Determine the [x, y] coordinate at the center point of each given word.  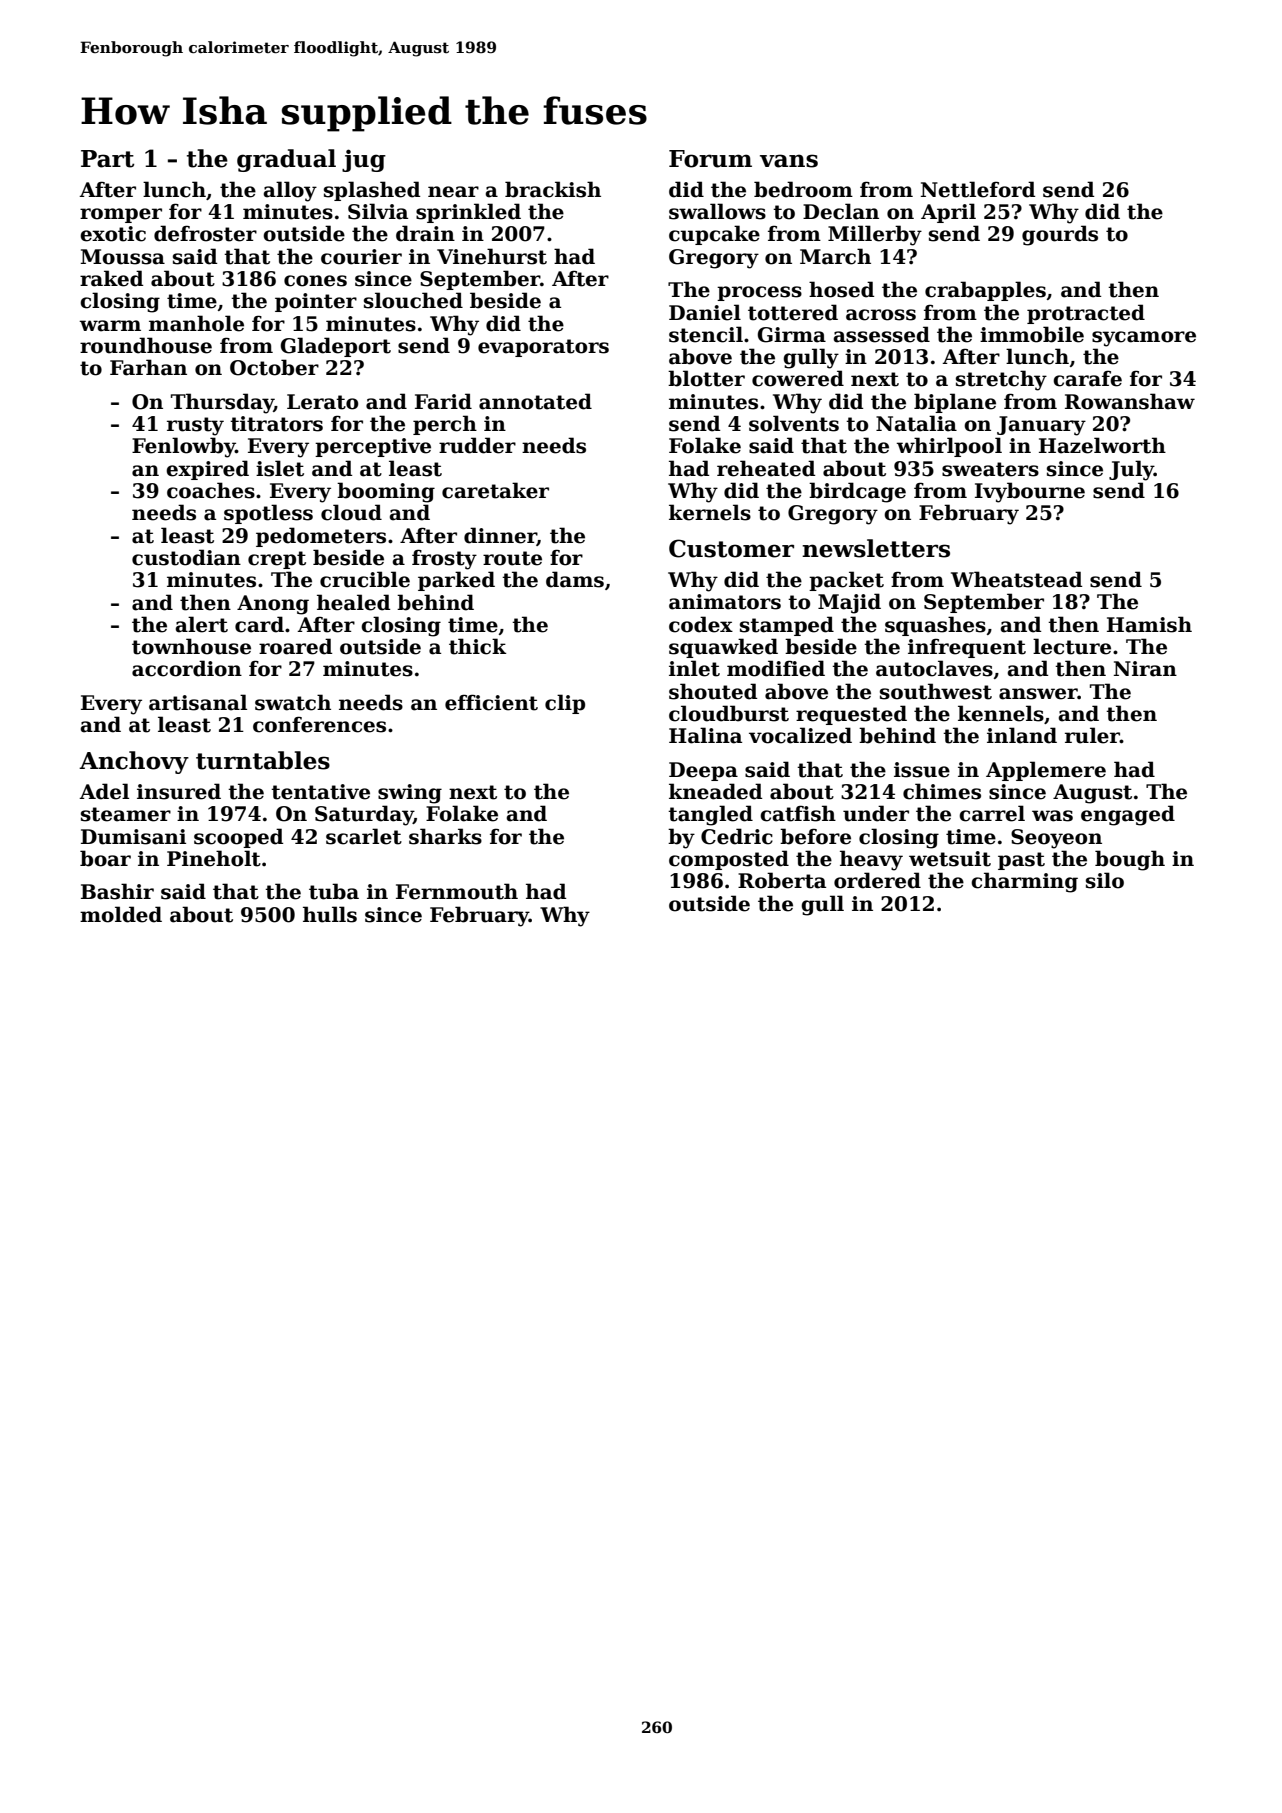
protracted [1086, 314]
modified [776, 668]
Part [107, 159]
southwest [936, 691]
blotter [706, 378]
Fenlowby [183, 447]
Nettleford [978, 189]
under [876, 813]
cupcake [714, 235]
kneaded [715, 791]
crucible [365, 579]
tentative [320, 792]
